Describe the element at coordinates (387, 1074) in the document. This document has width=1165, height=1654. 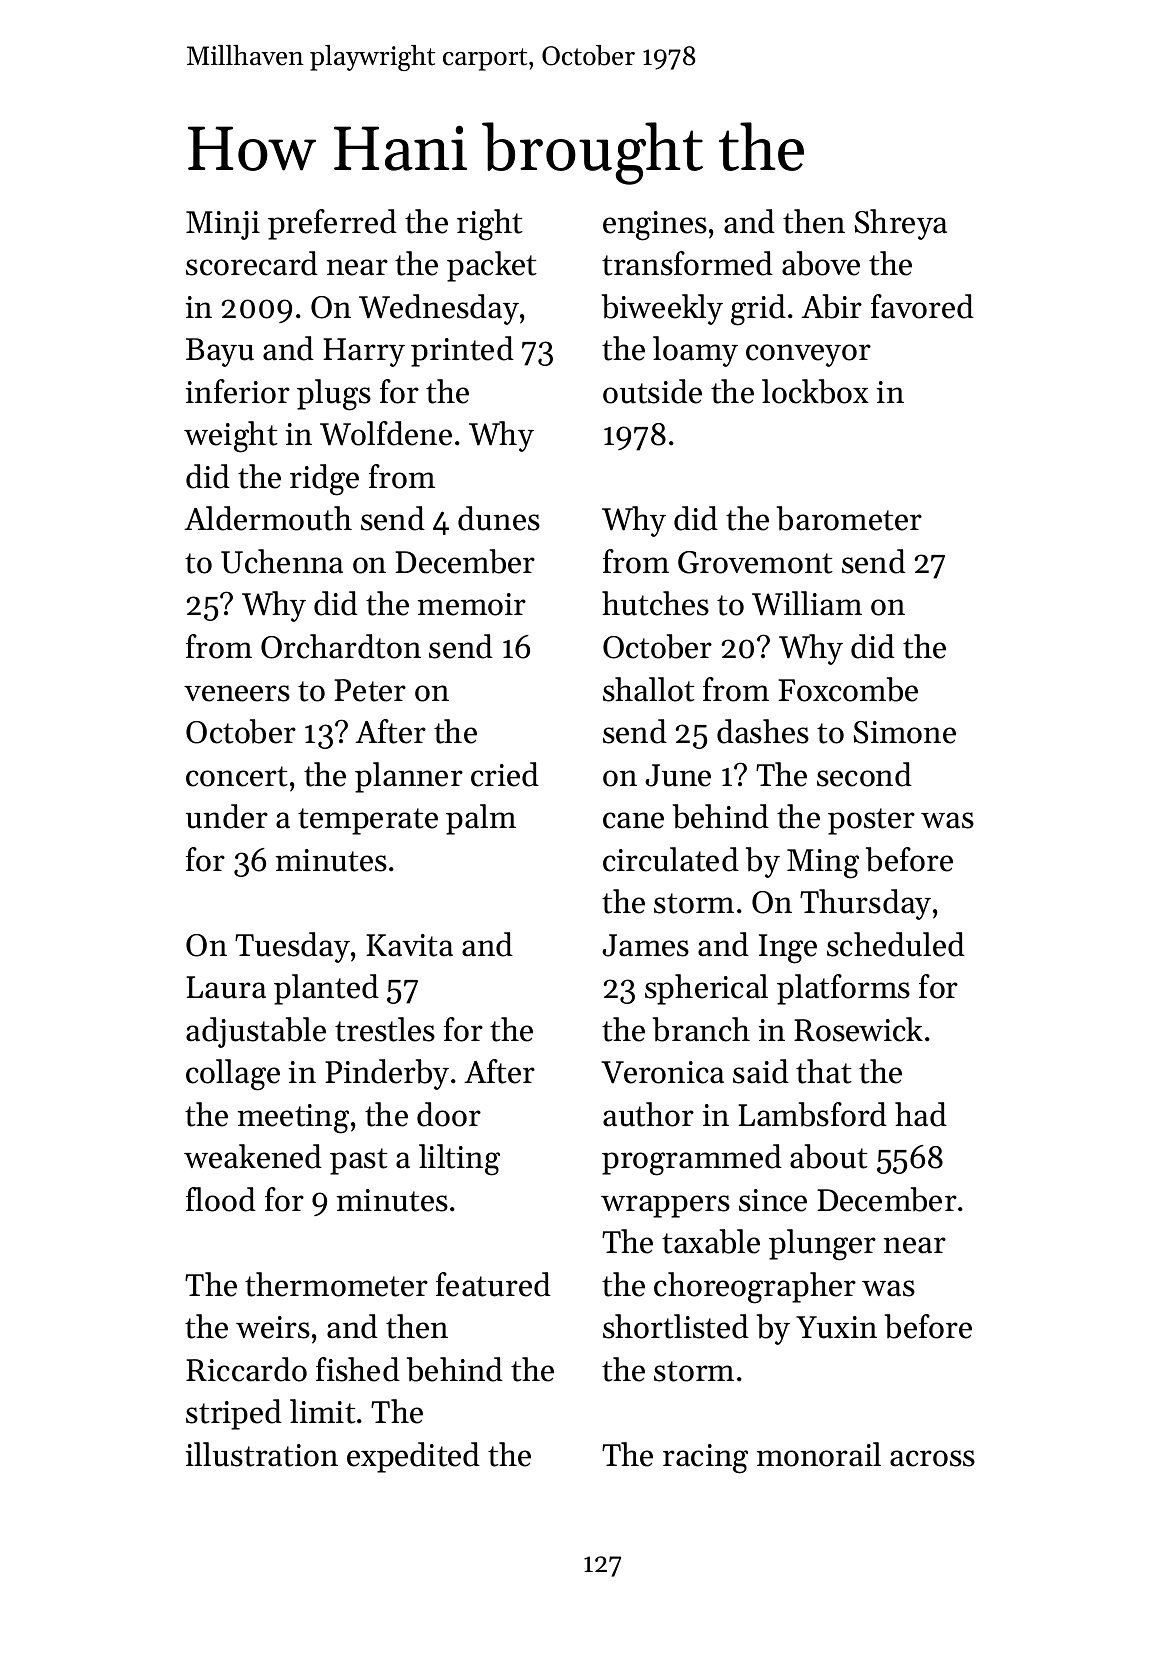
I see `Pinderby` at that location.
